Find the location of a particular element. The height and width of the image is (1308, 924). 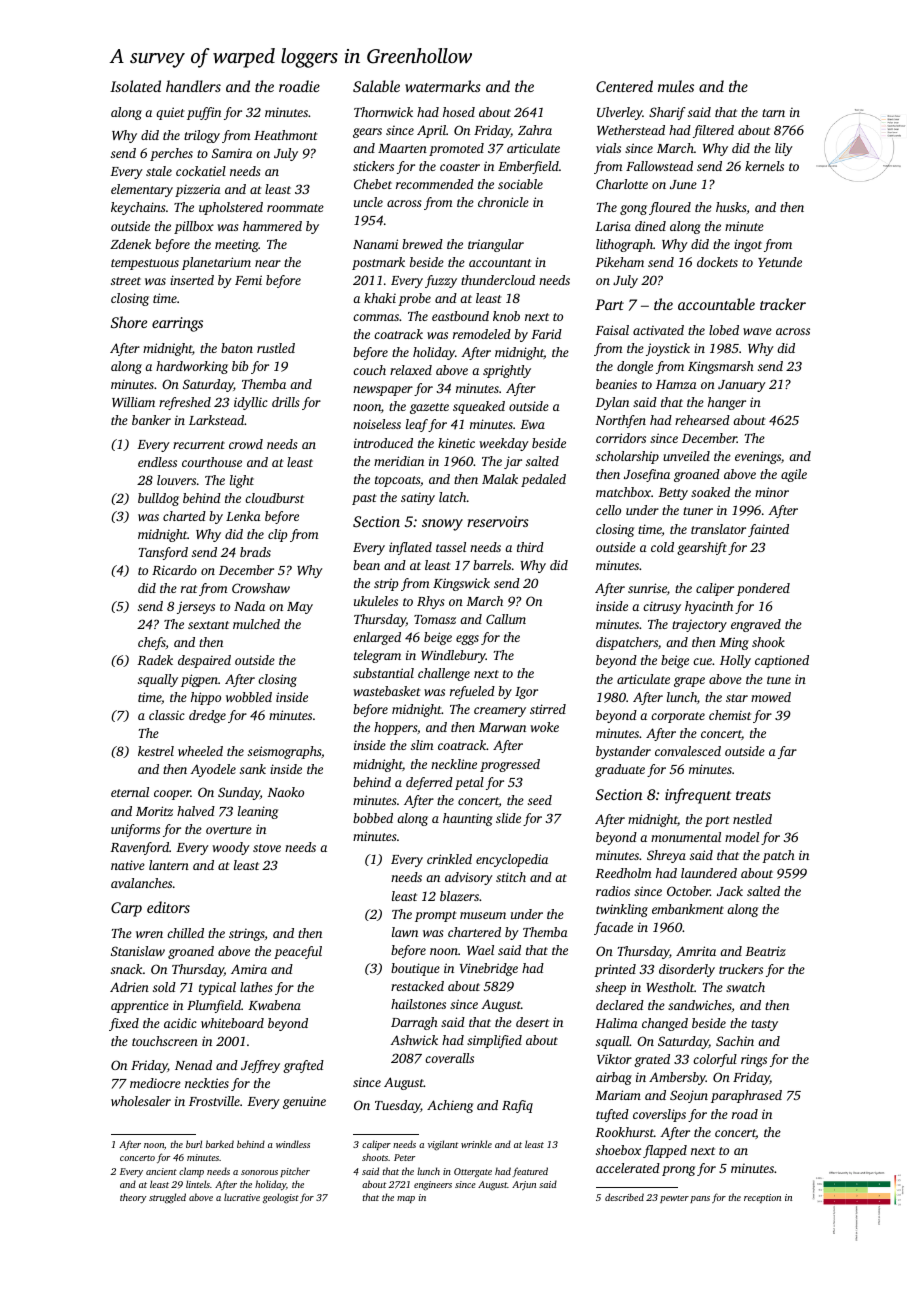

engineers is located at coordinates (433, 1186).
